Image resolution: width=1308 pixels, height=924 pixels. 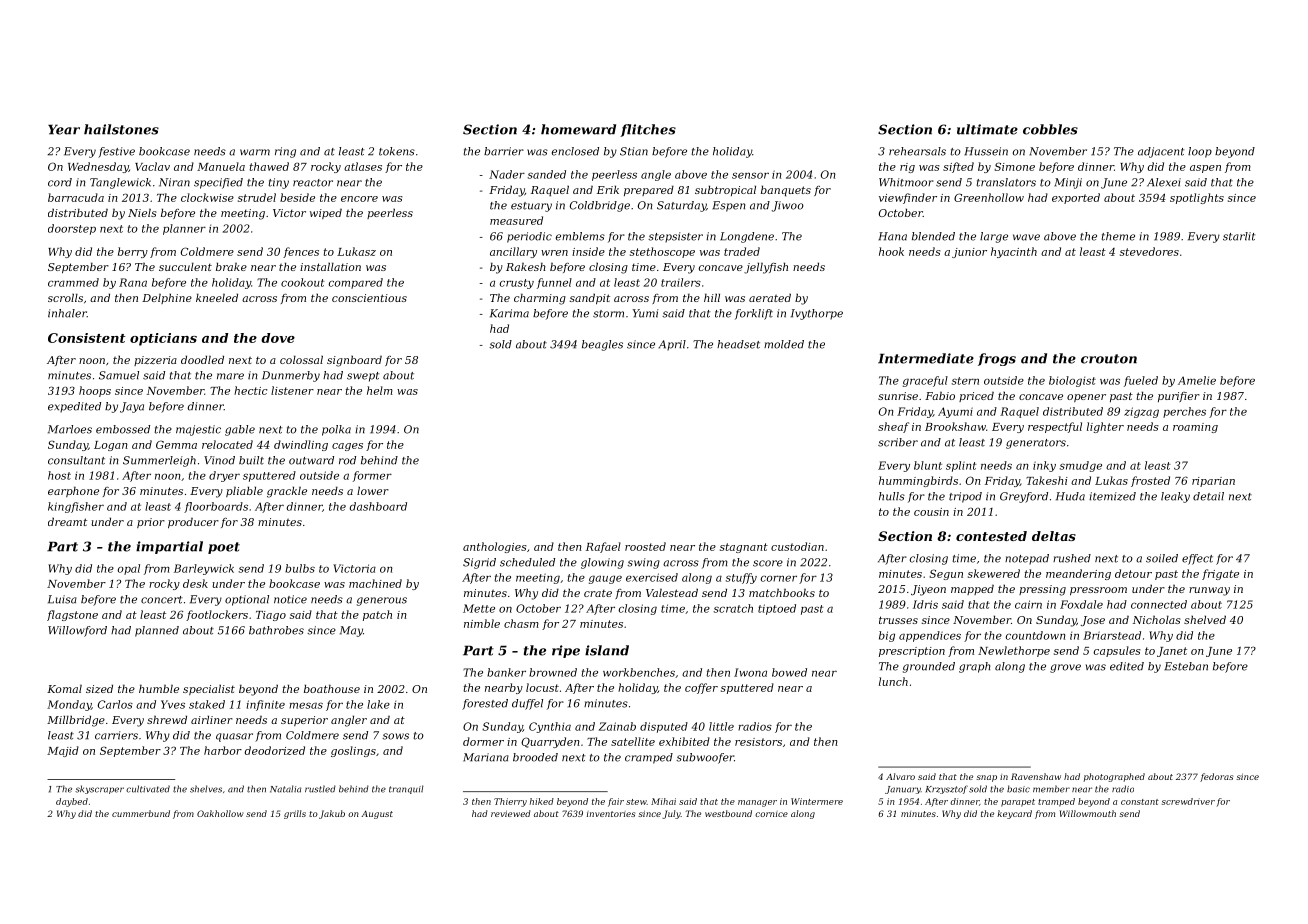 What do you see at coordinates (578, 129) in the page?
I see `homeward` at bounding box center [578, 129].
